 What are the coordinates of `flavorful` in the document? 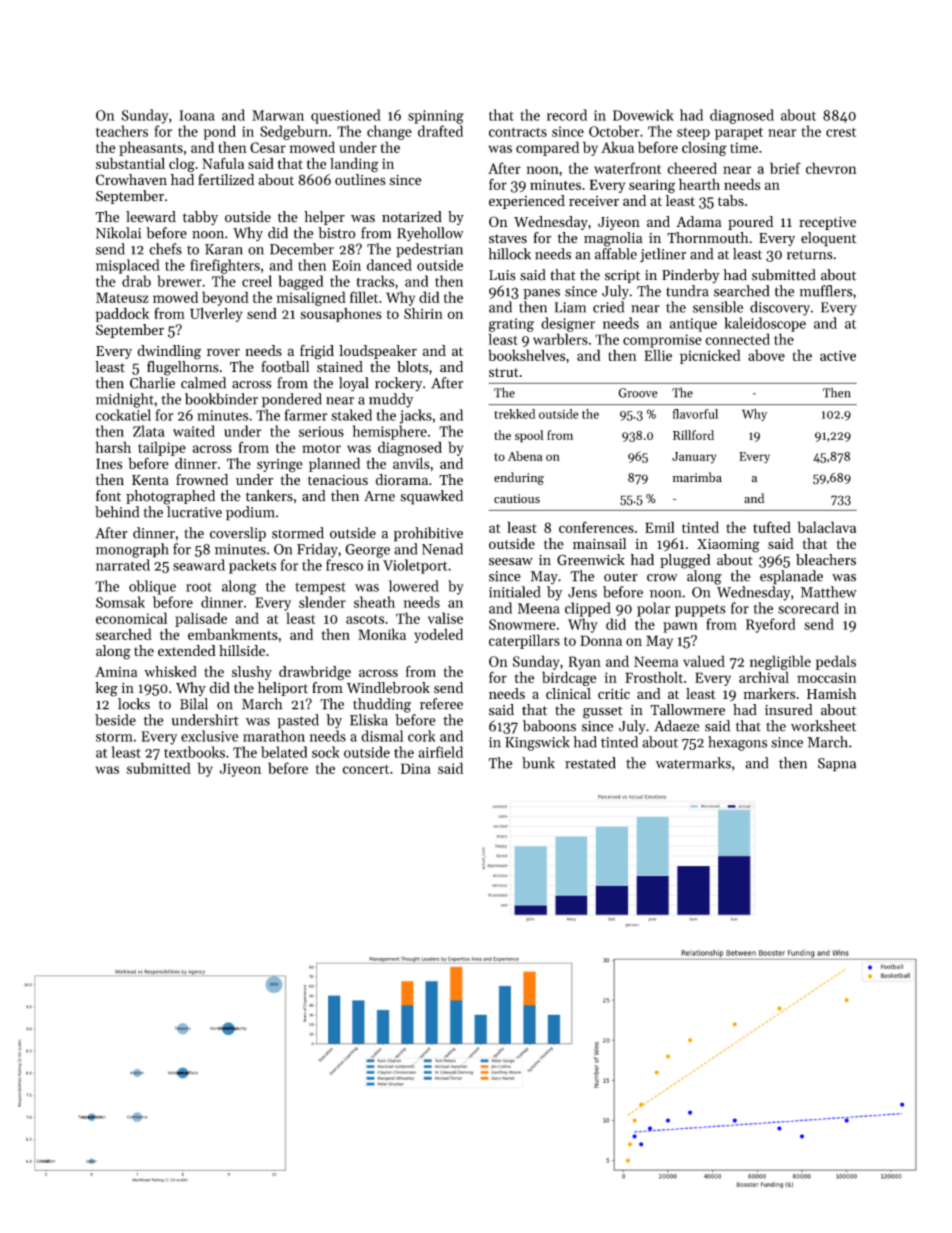 It's located at (695, 414).
